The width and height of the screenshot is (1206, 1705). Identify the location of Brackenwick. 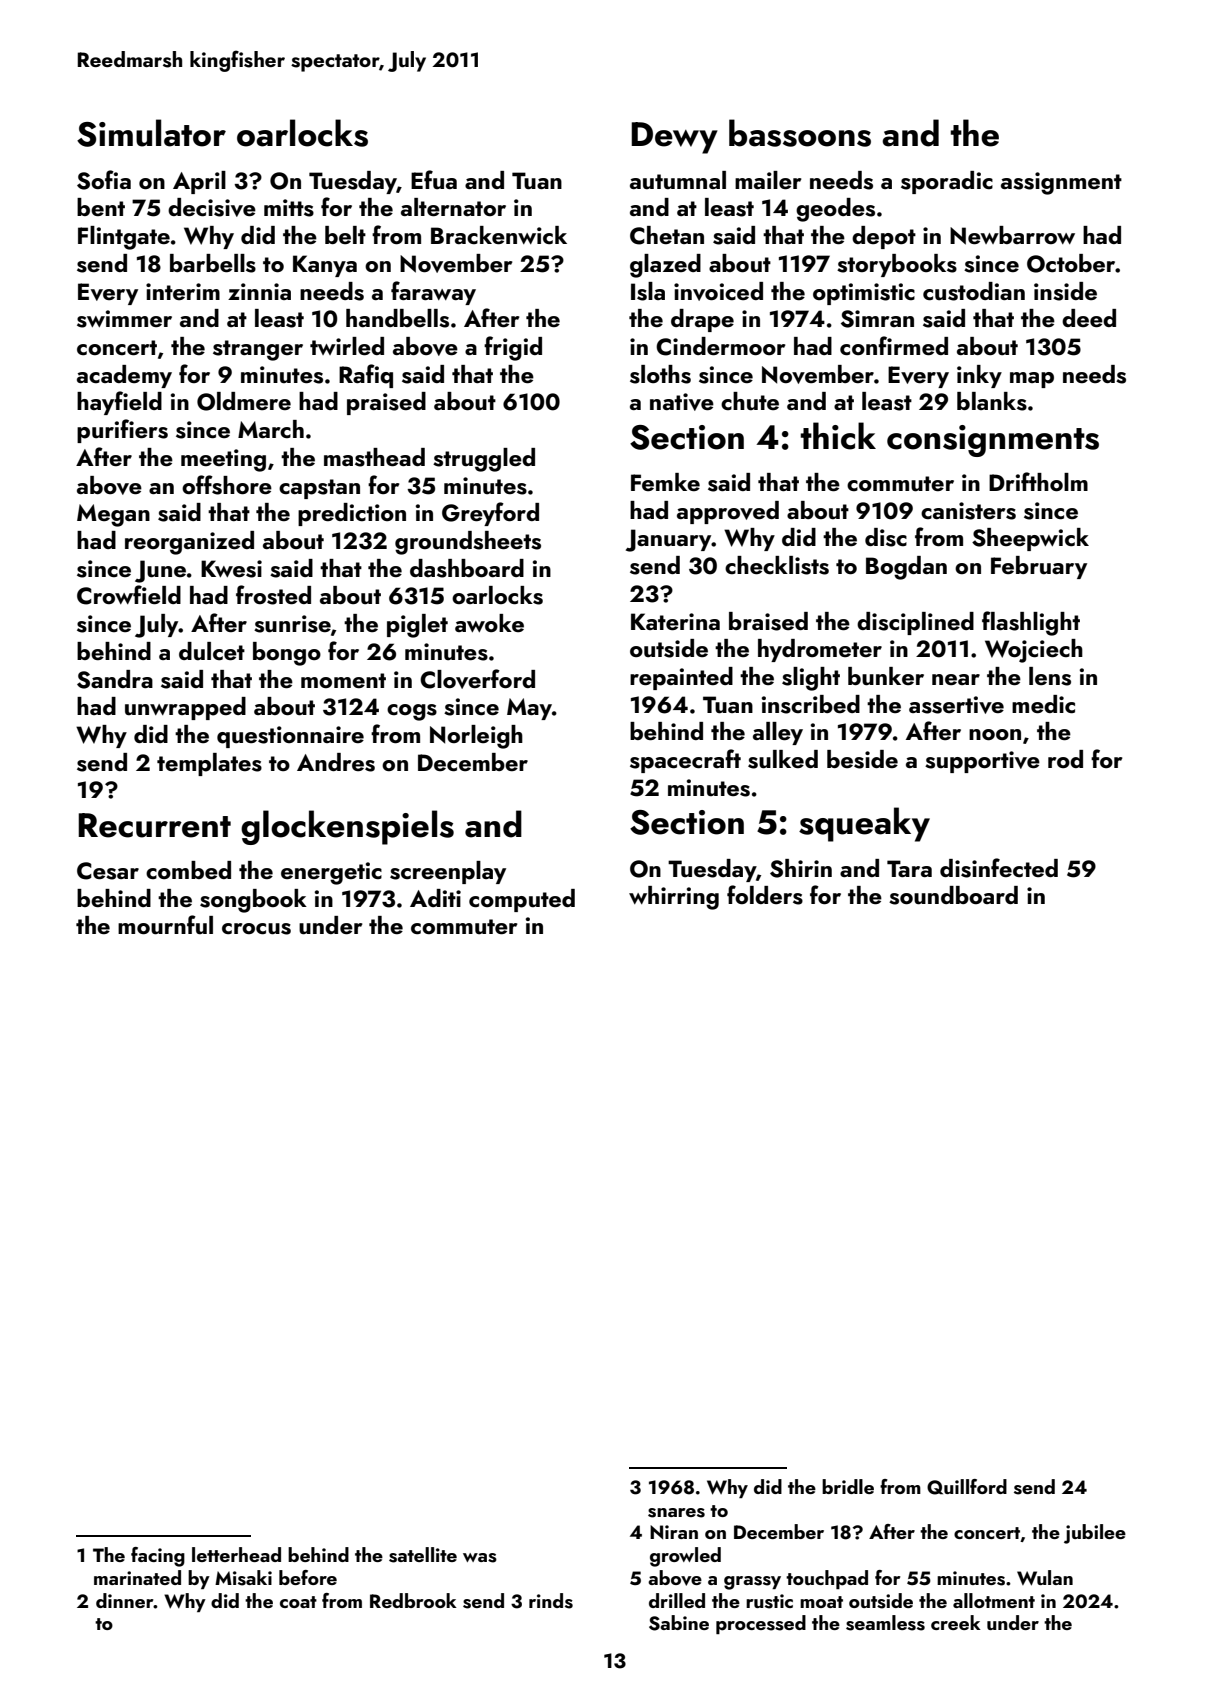
(499, 235).
